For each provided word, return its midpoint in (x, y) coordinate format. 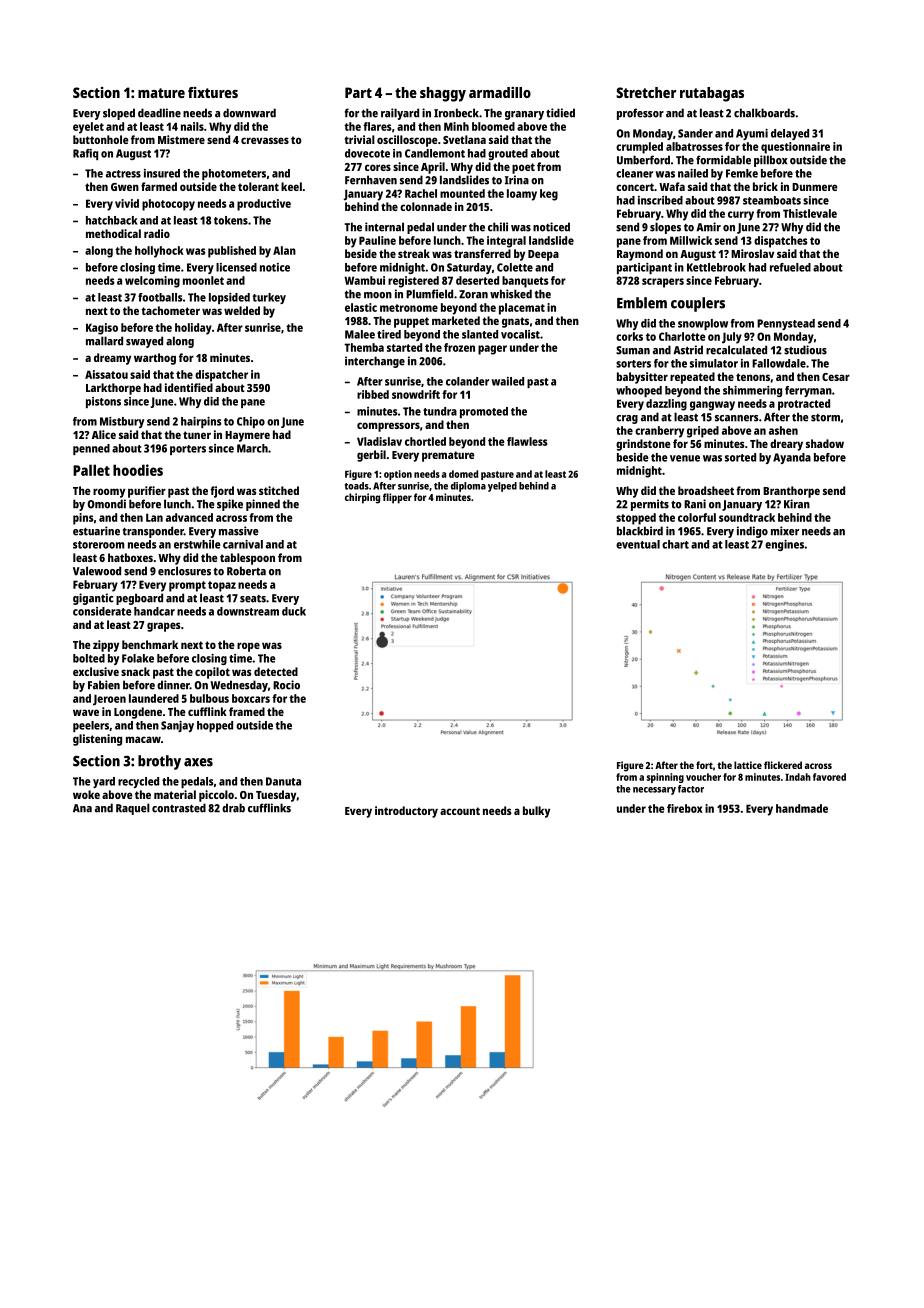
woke (86, 794)
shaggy (443, 94)
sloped (119, 114)
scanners (737, 418)
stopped (636, 519)
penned (91, 449)
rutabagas (712, 94)
